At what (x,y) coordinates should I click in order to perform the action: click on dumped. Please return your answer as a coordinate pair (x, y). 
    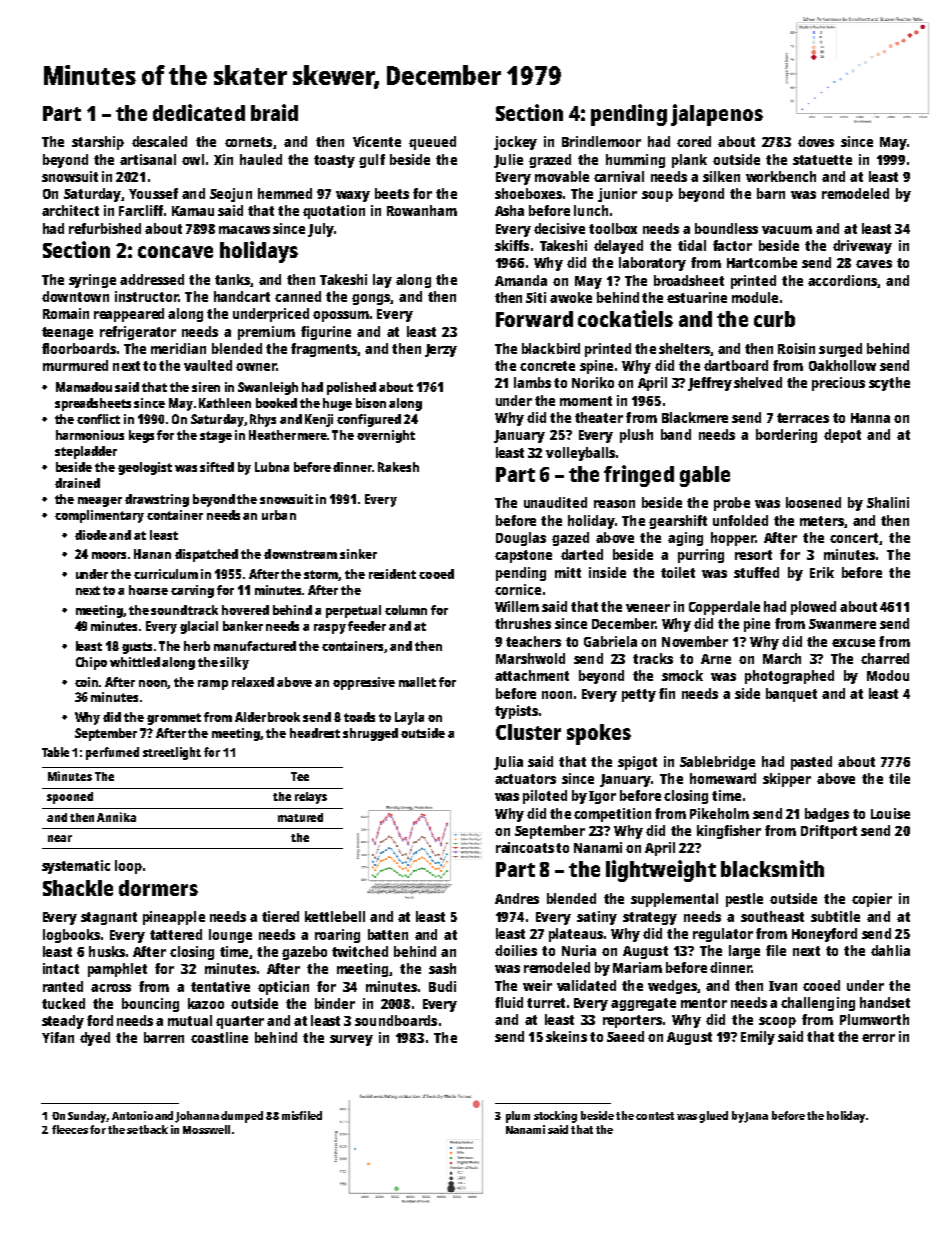
    Looking at the image, I should click on (242, 1117).
